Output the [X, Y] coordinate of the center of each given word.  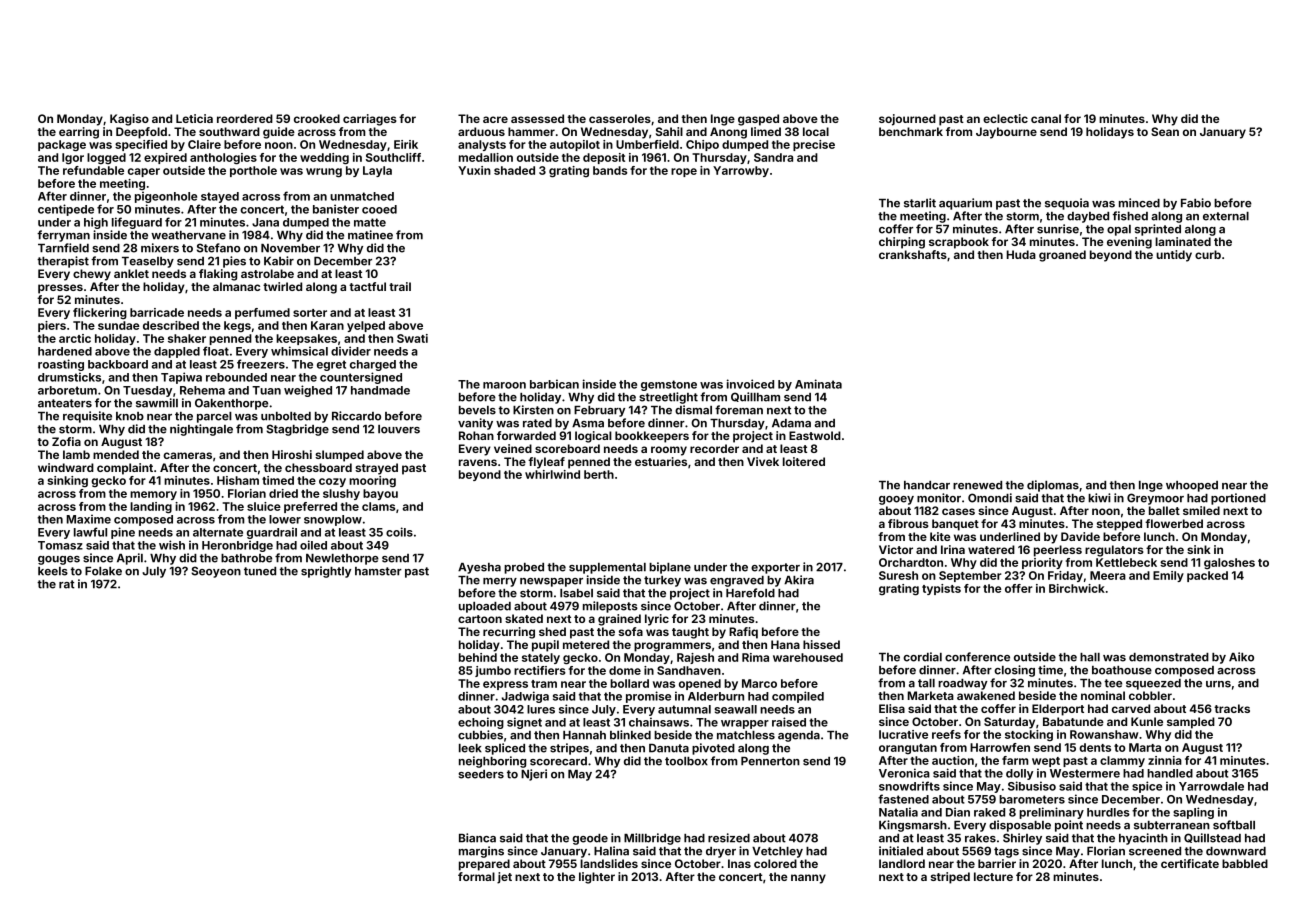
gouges [59, 560]
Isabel [576, 593]
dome [625, 670]
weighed [308, 391]
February [599, 411]
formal [476, 876]
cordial [922, 657]
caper [144, 172]
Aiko [1241, 657]
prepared [484, 865]
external [1226, 216]
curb [1208, 254]
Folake [103, 571]
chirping [902, 243]
